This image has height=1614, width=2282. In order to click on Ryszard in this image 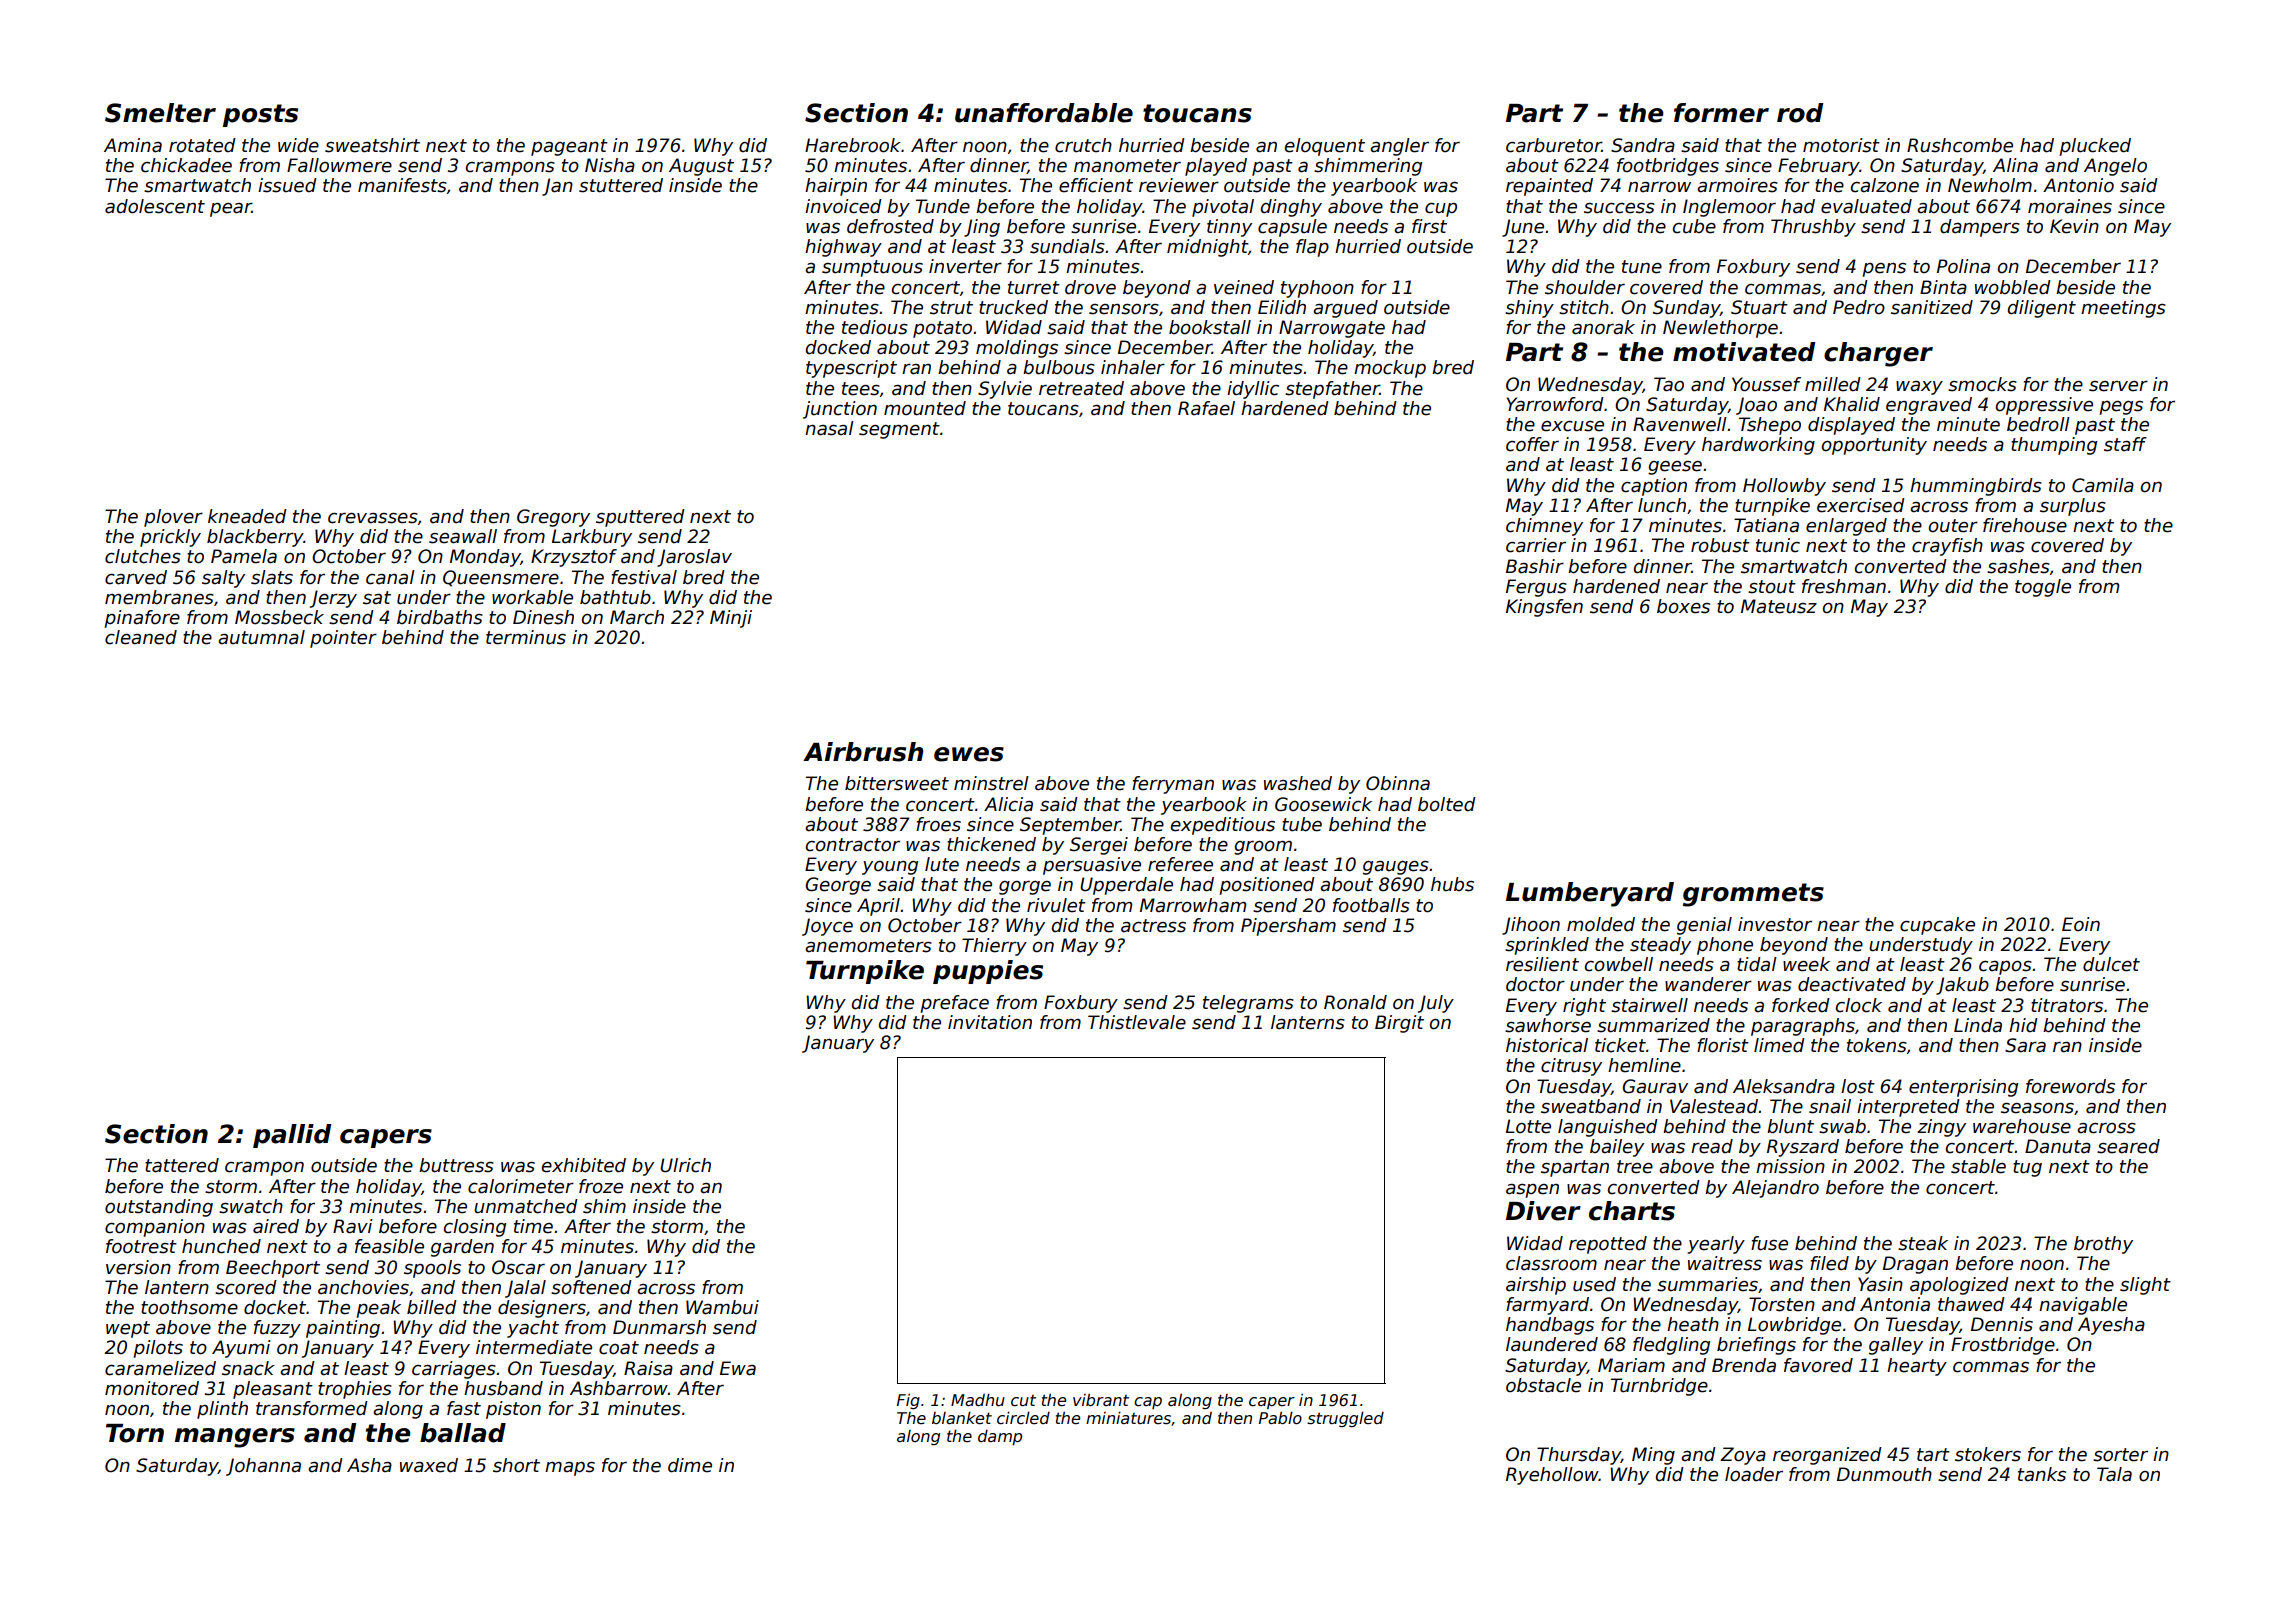, I will do `click(1803, 1148)`.
